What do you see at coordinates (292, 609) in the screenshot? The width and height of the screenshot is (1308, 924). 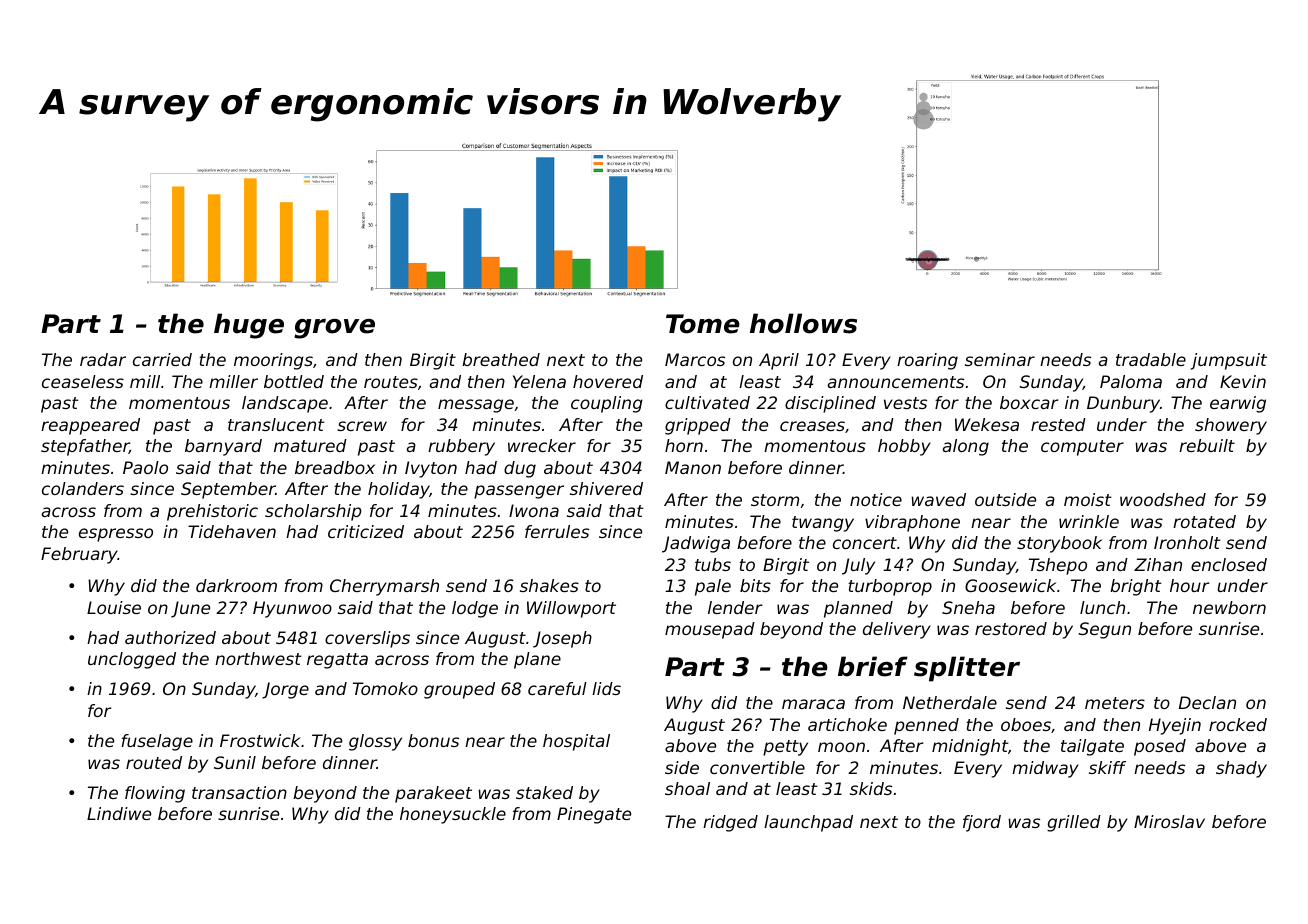 I see `Hyunwoo` at bounding box center [292, 609].
